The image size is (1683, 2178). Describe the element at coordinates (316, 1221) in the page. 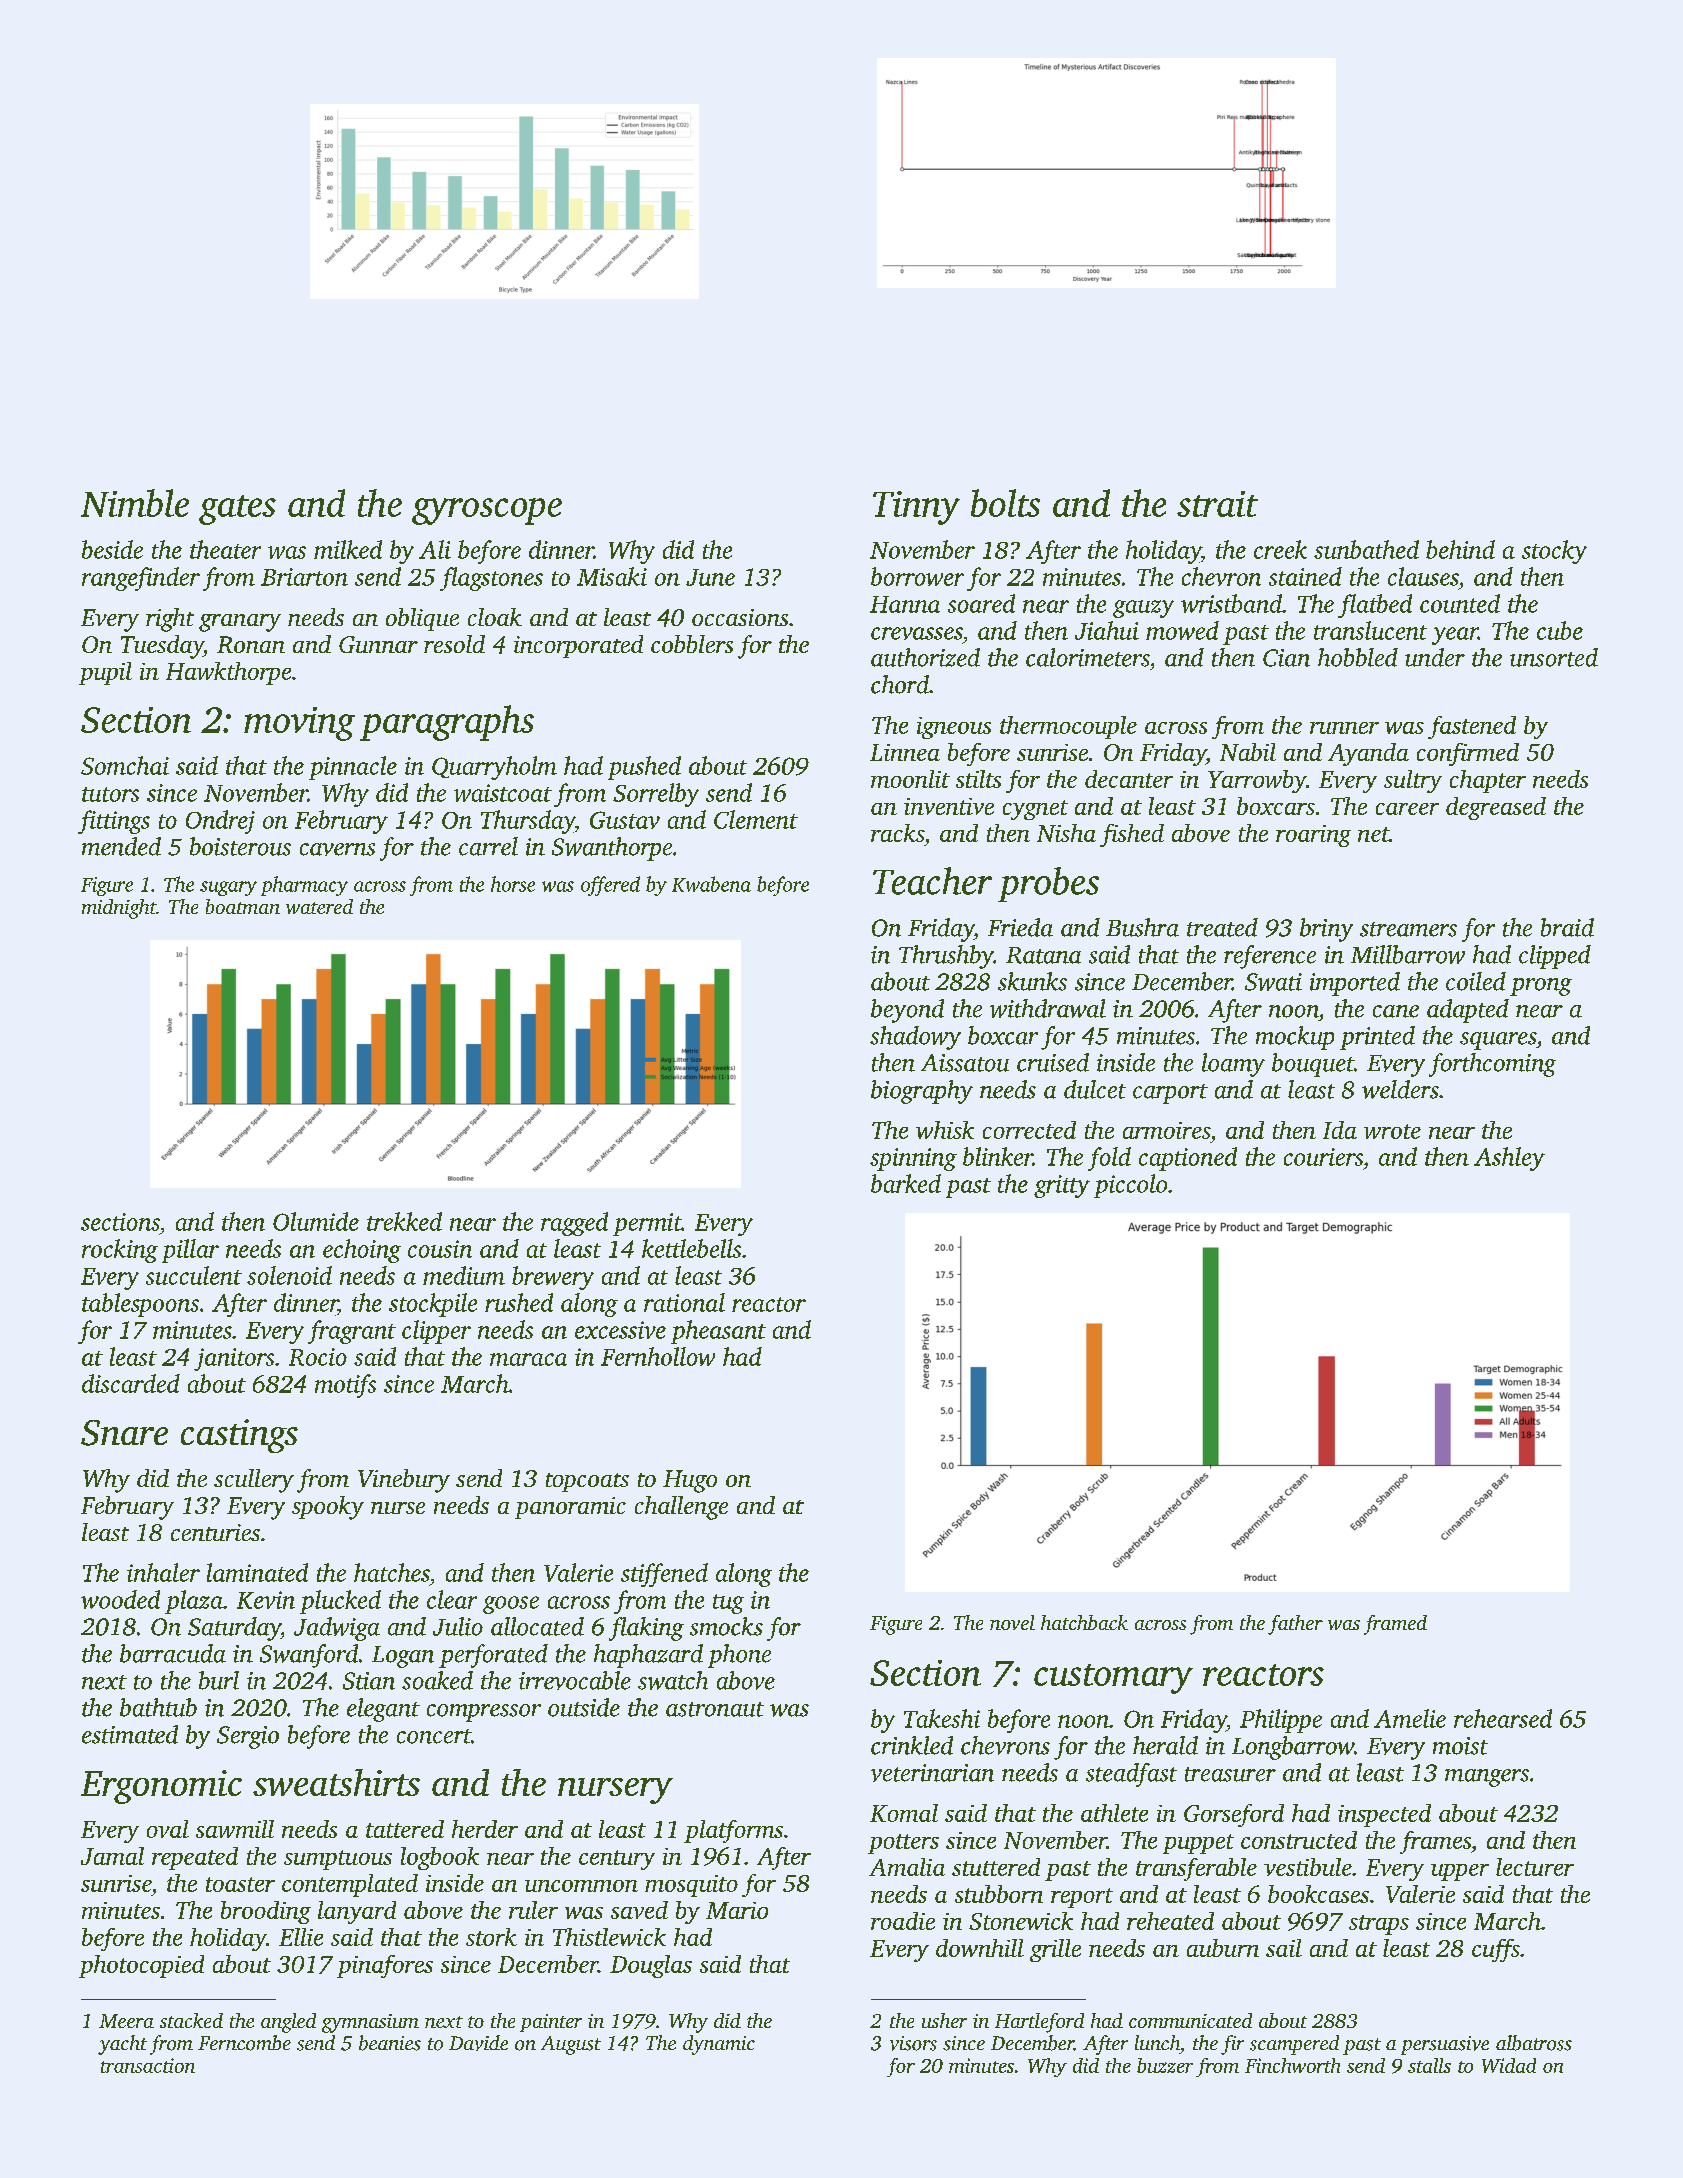

I see `Olumide` at that location.
